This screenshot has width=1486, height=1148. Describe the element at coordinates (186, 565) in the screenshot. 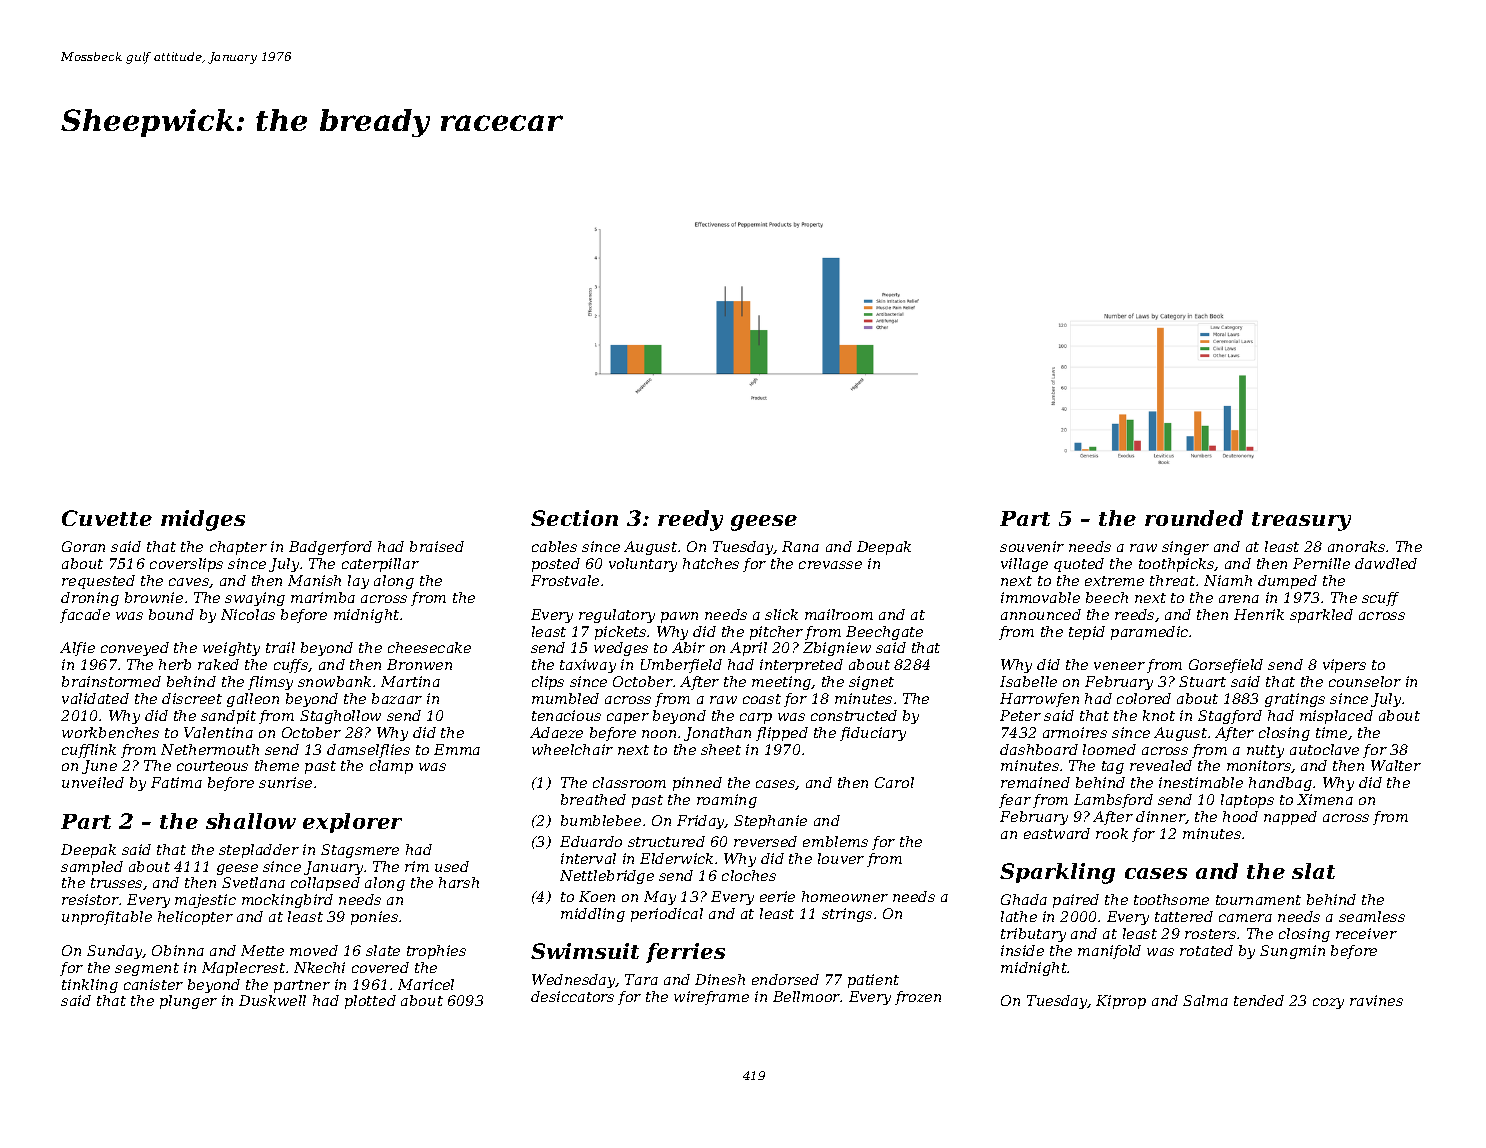

I see `coverslips` at that location.
